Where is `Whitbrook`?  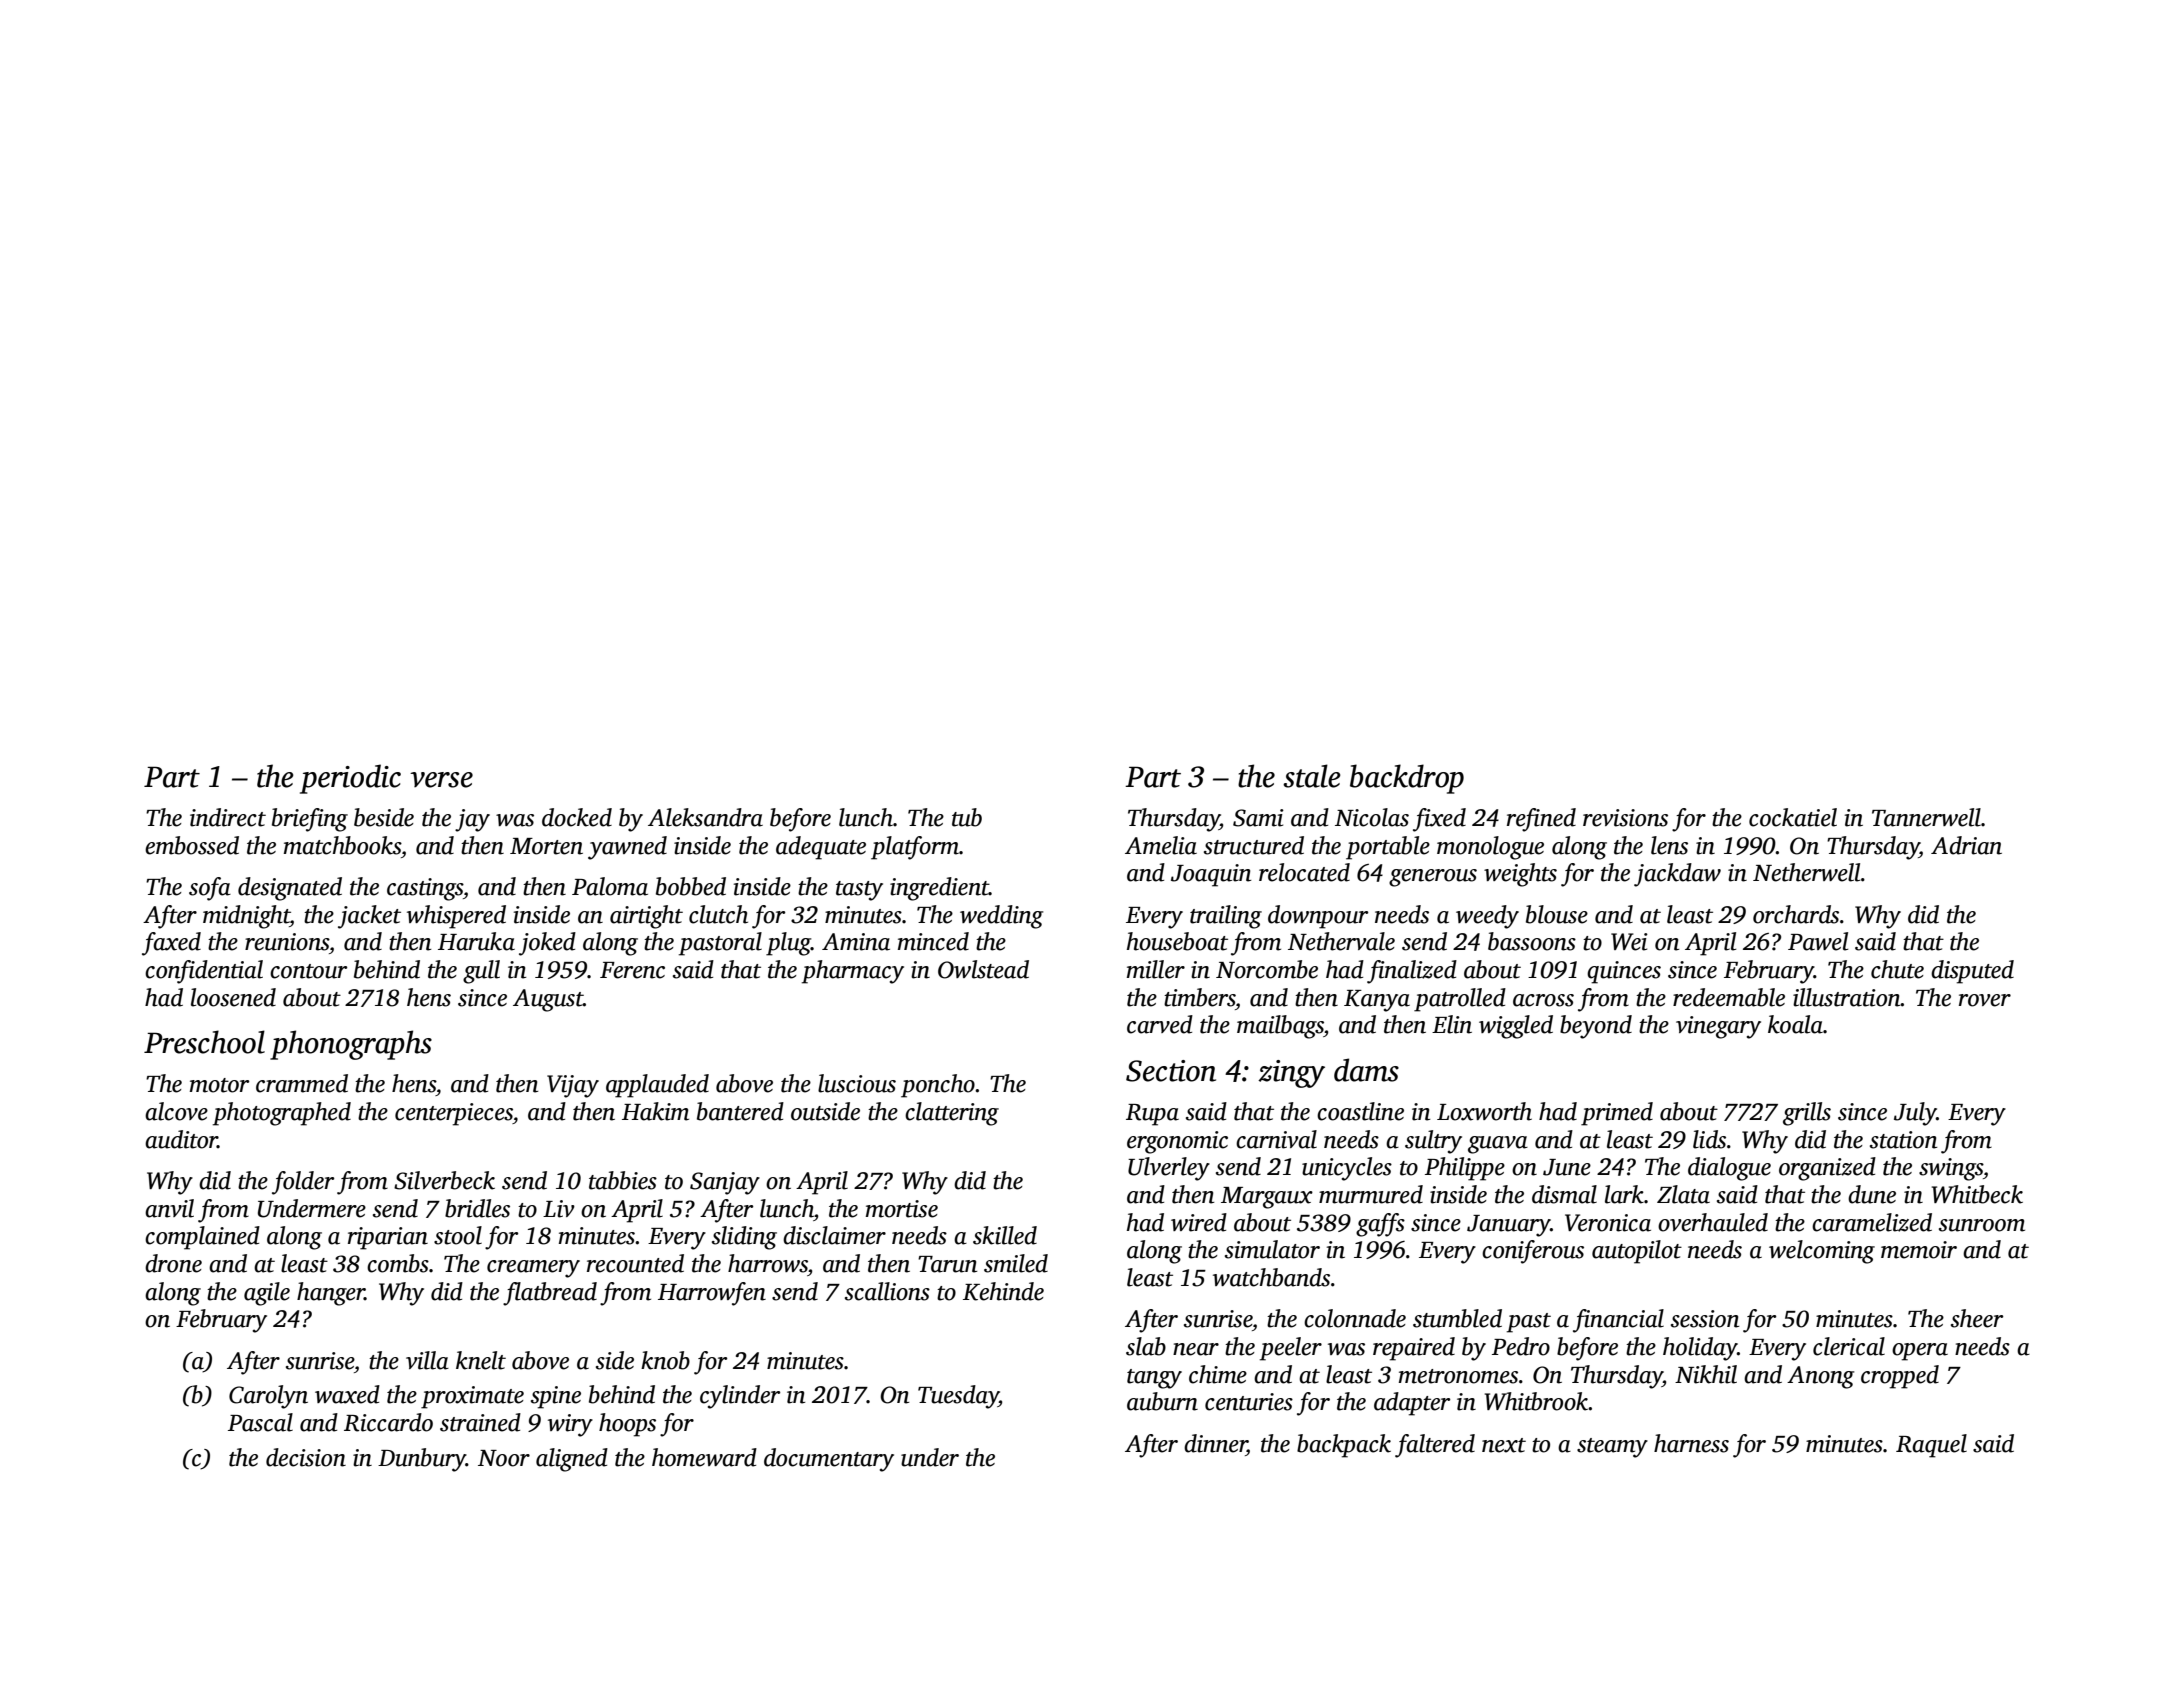 Whitbrook is located at coordinates (1537, 1401).
